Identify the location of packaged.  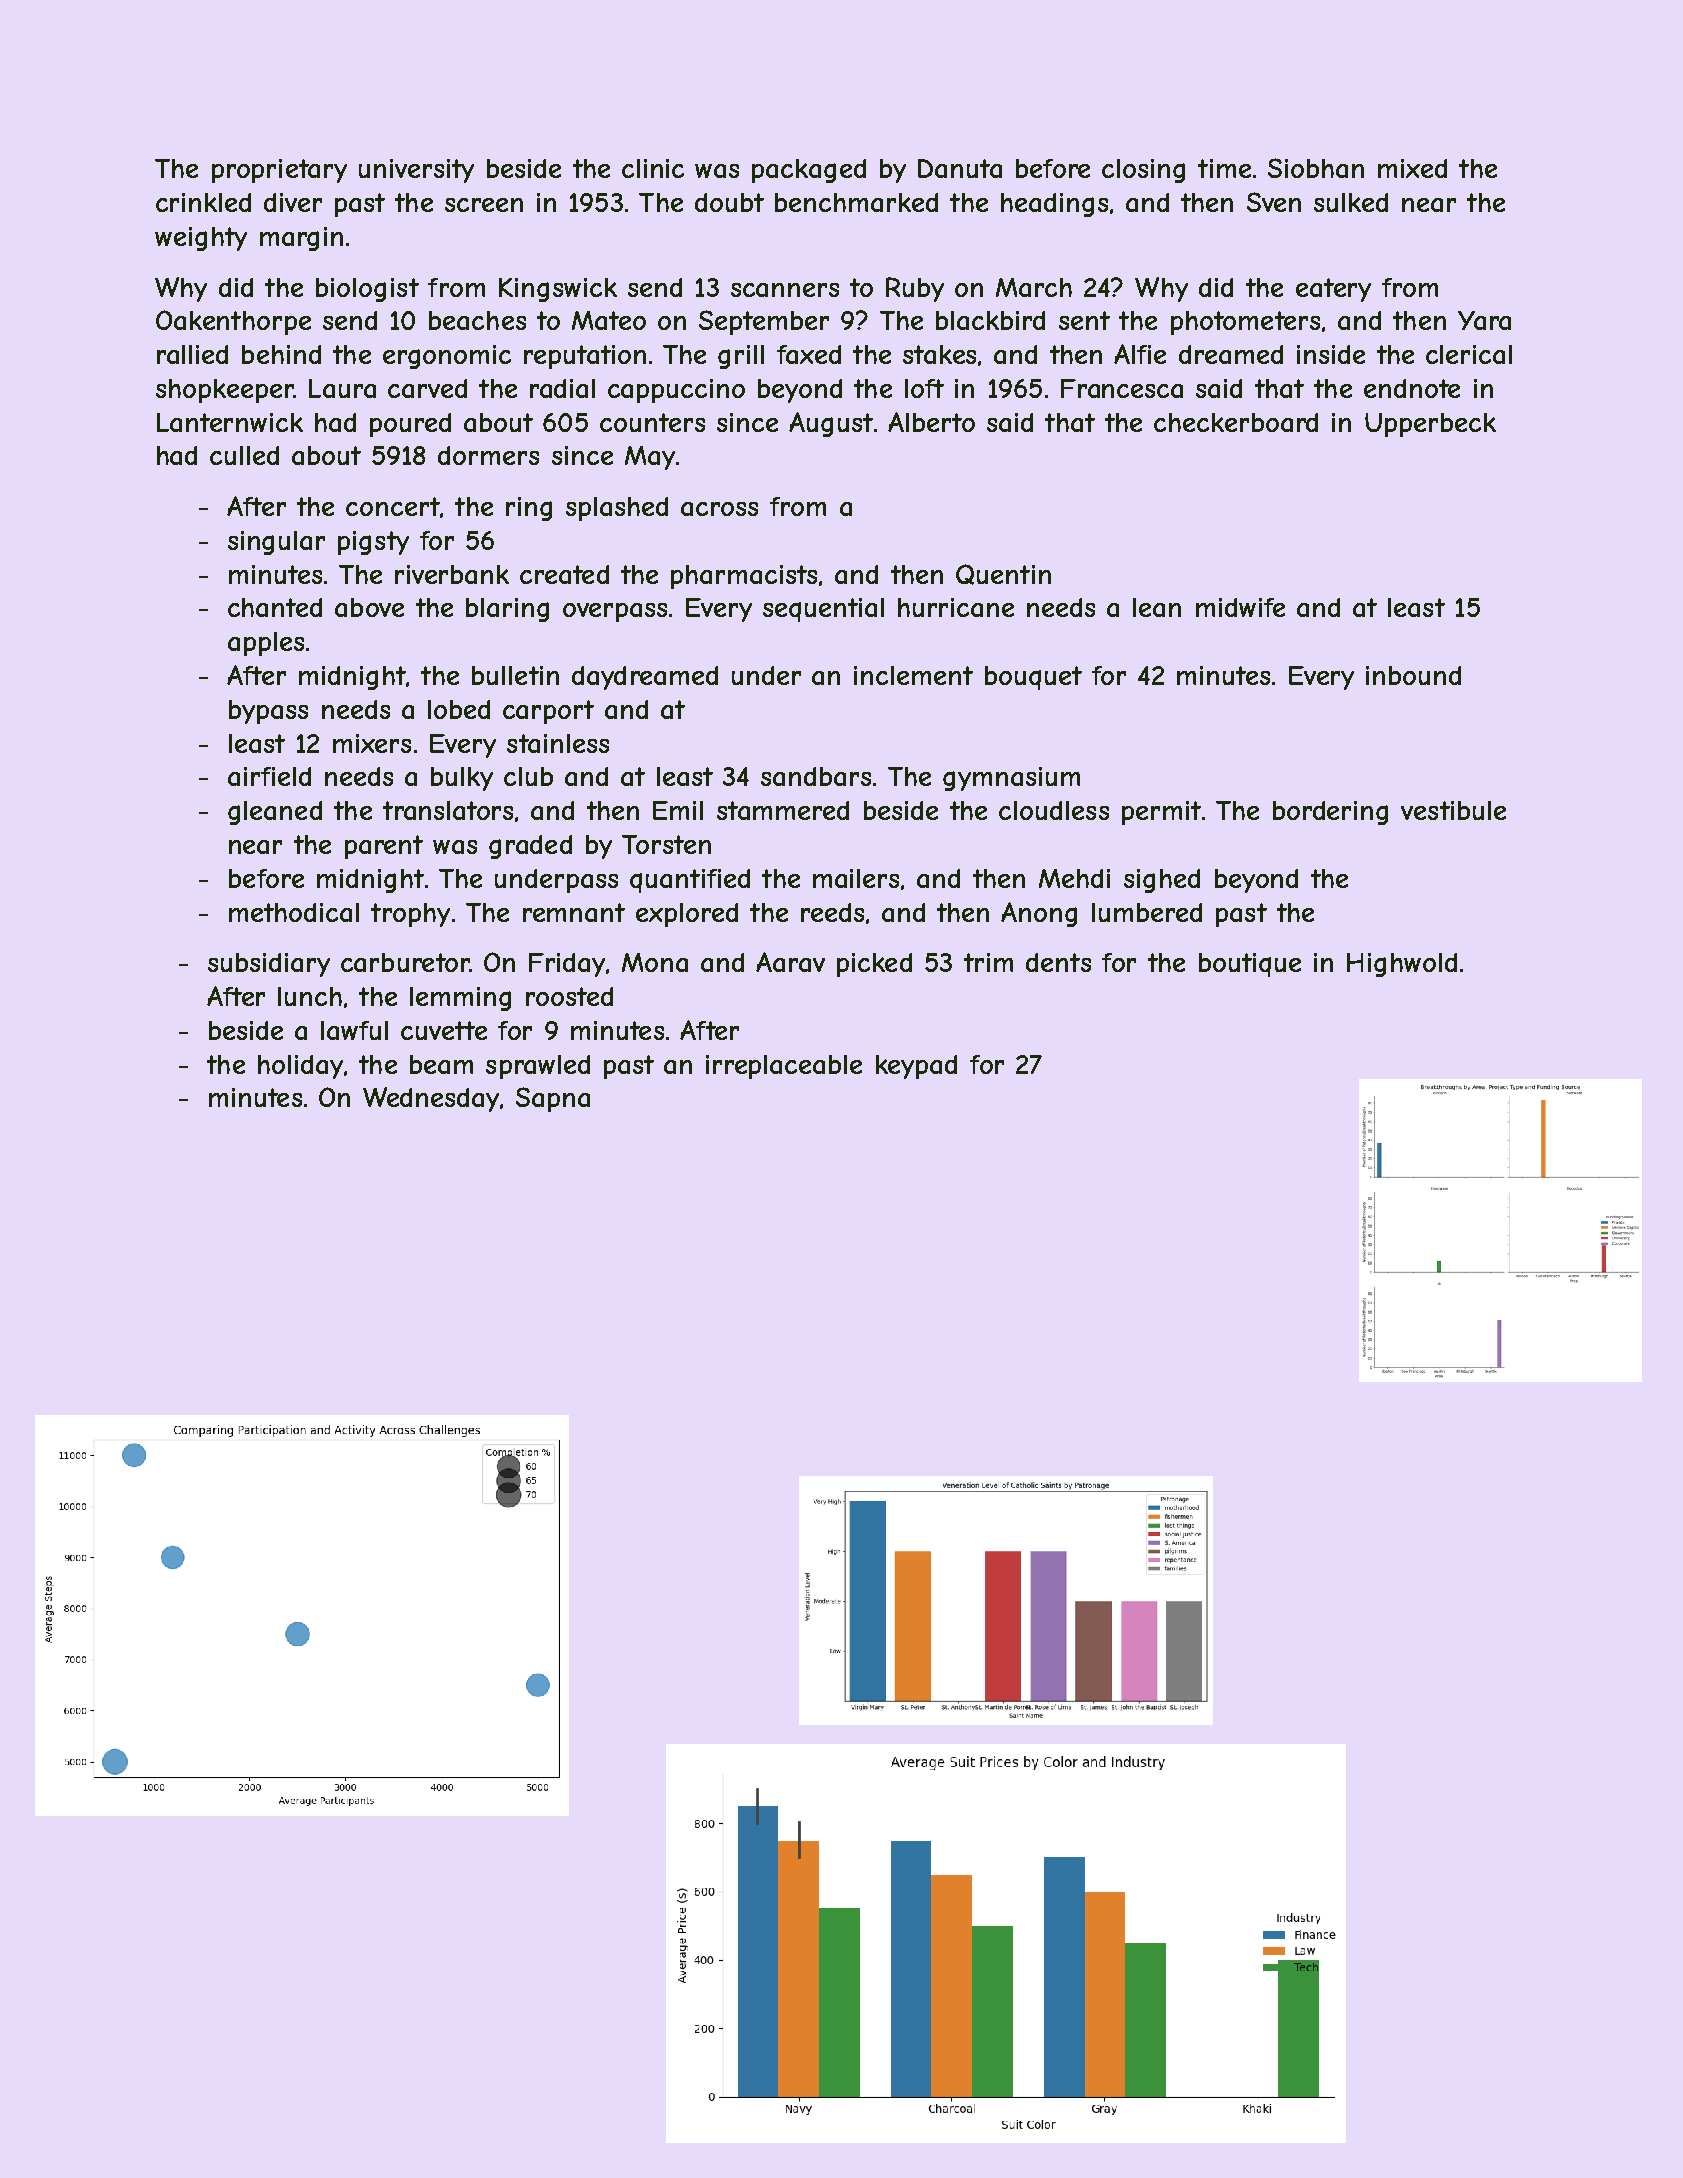
(809, 171).
